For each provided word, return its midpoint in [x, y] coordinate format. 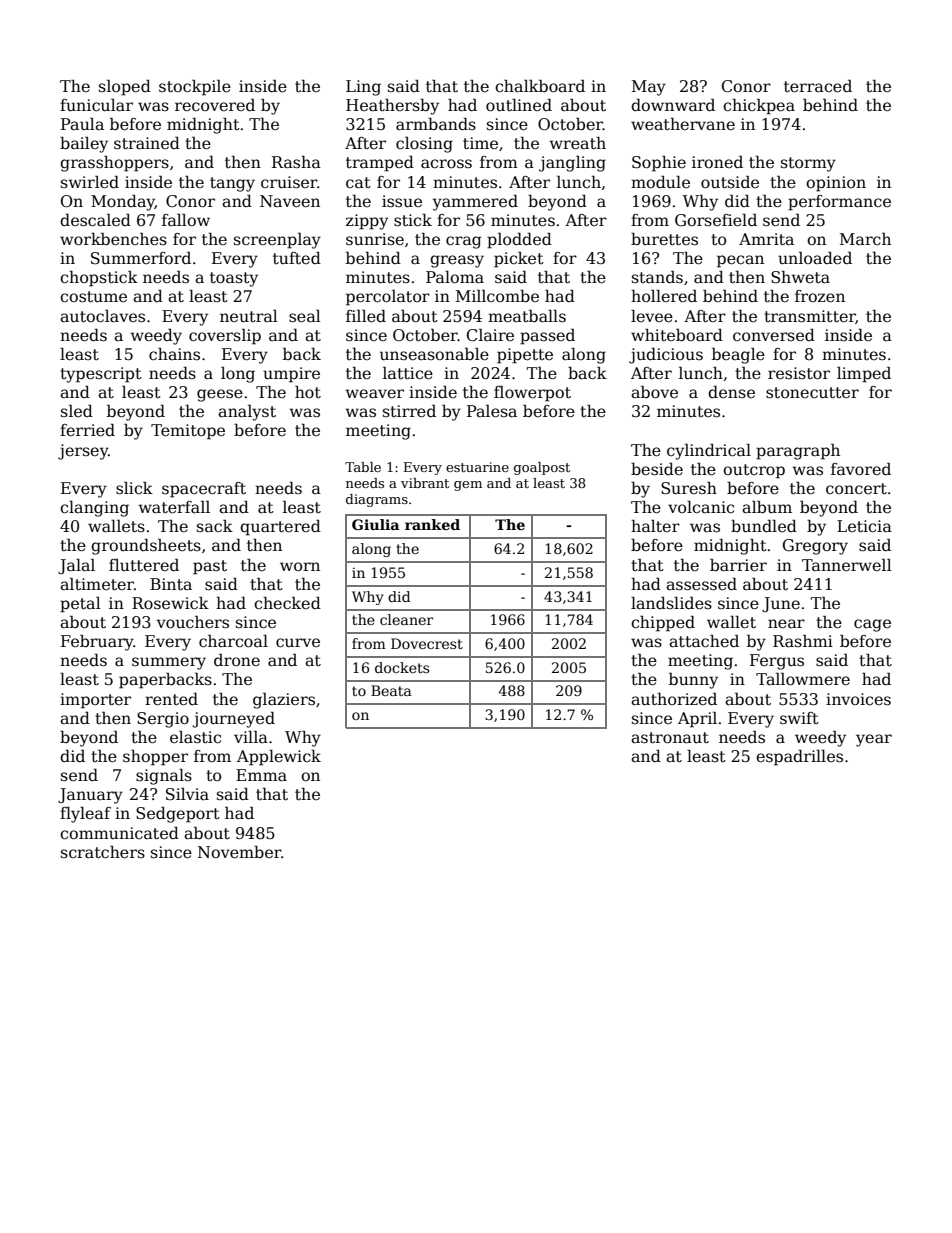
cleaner [406, 619]
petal [80, 604]
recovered [215, 104]
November [239, 852]
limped [864, 374]
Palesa [492, 411]
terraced [818, 86]
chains [174, 354]
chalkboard [540, 86]
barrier [738, 565]
